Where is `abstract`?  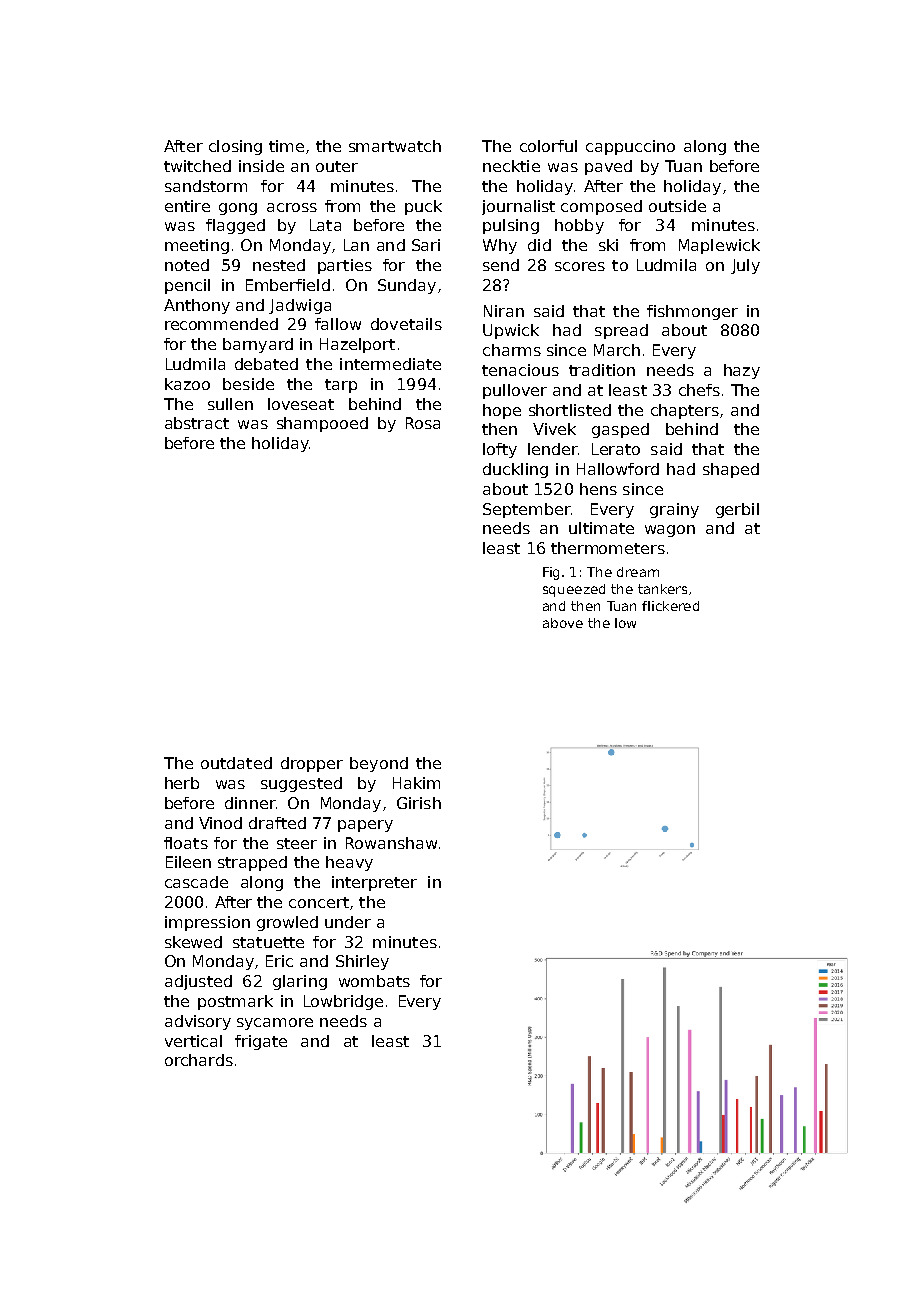
abstract is located at coordinates (197, 423).
